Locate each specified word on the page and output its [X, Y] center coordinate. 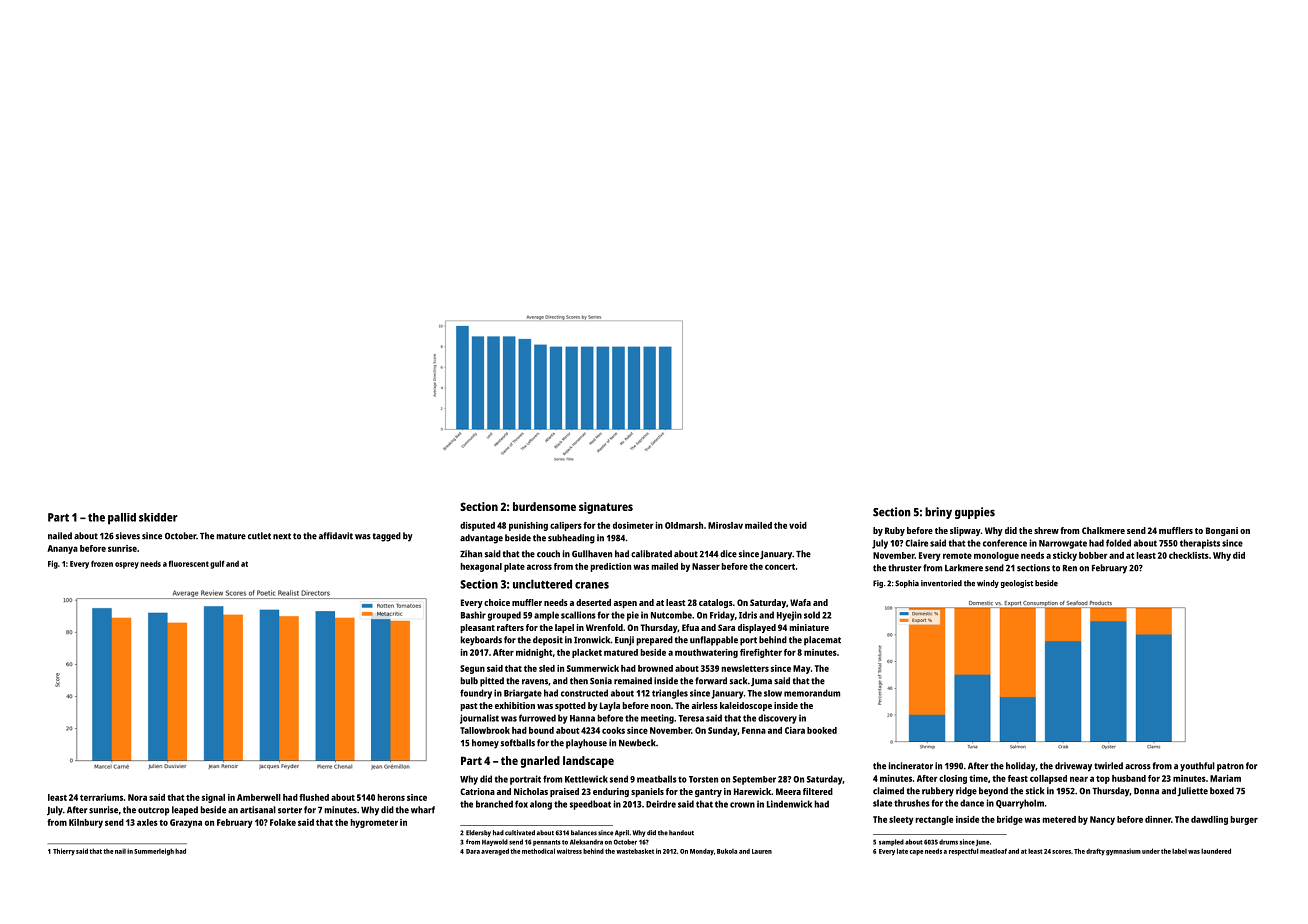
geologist [1017, 584]
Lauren [762, 851]
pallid [122, 519]
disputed [477, 526]
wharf [423, 810]
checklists [1189, 555]
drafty [1095, 852]
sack [738, 681]
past [469, 707]
